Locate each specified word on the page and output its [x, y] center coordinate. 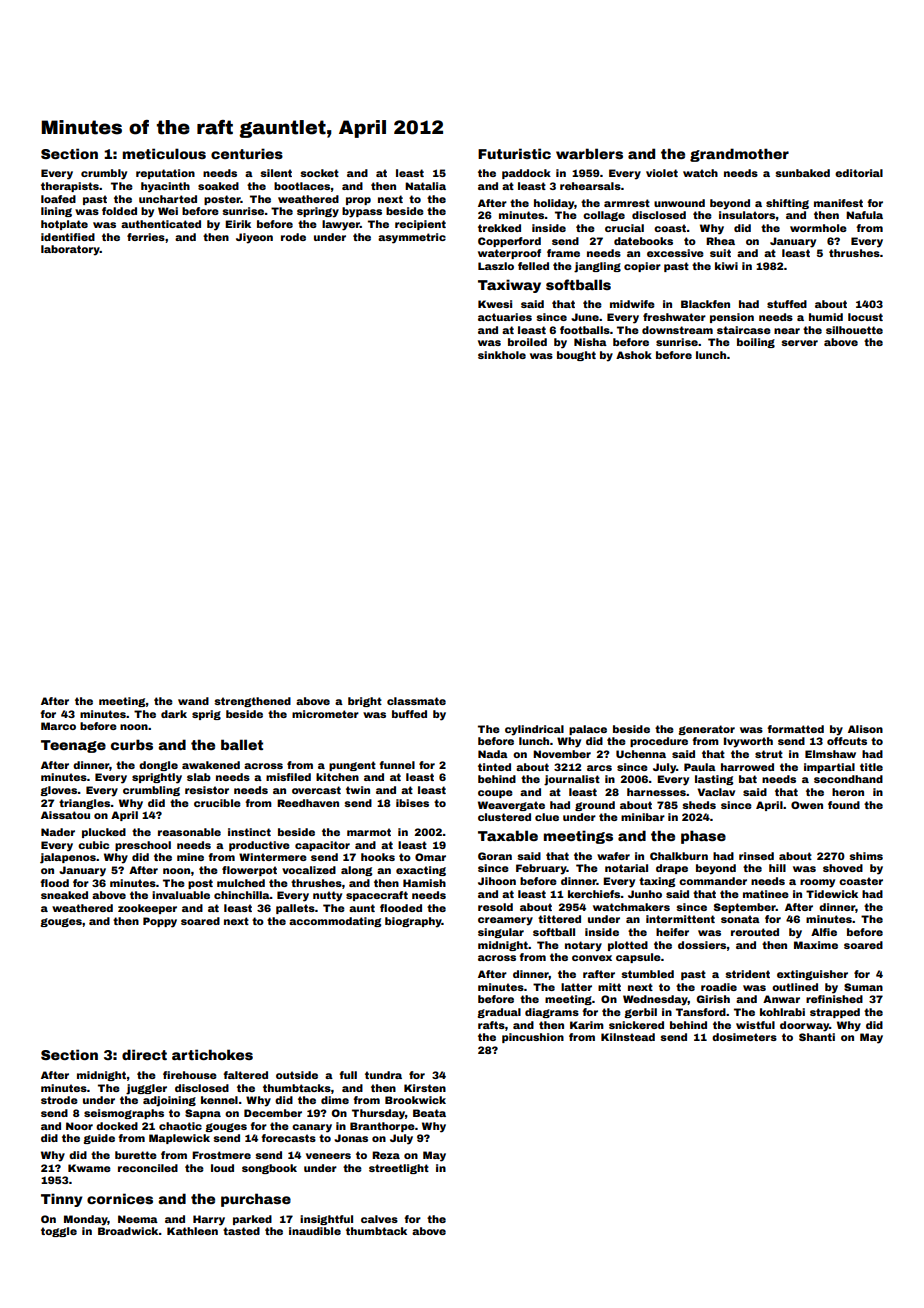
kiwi [726, 266]
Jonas [351, 1138]
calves [379, 1219]
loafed [58, 199]
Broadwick [128, 1231]
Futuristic [514, 153]
